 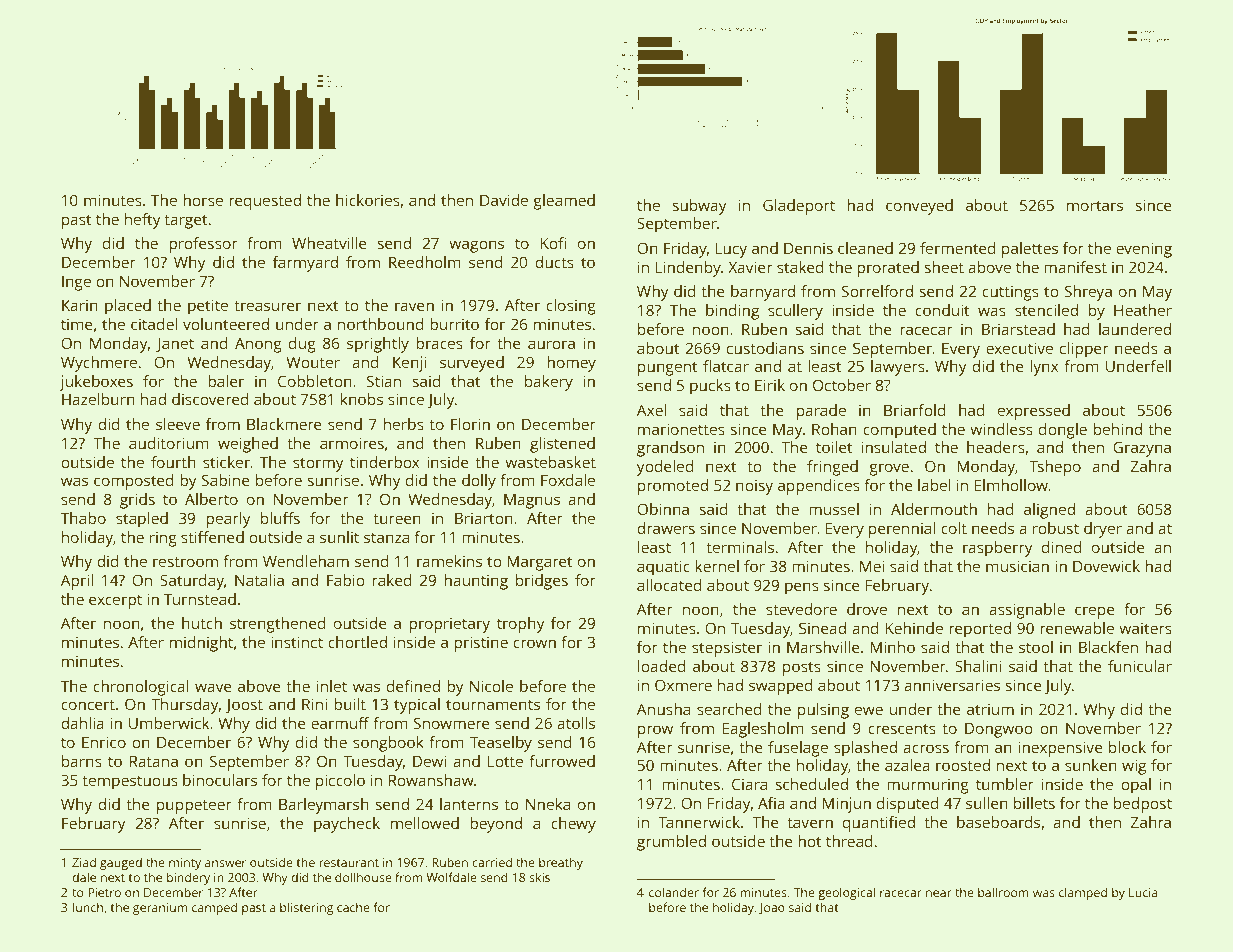 I want to click on mortars, so click(x=1095, y=206).
